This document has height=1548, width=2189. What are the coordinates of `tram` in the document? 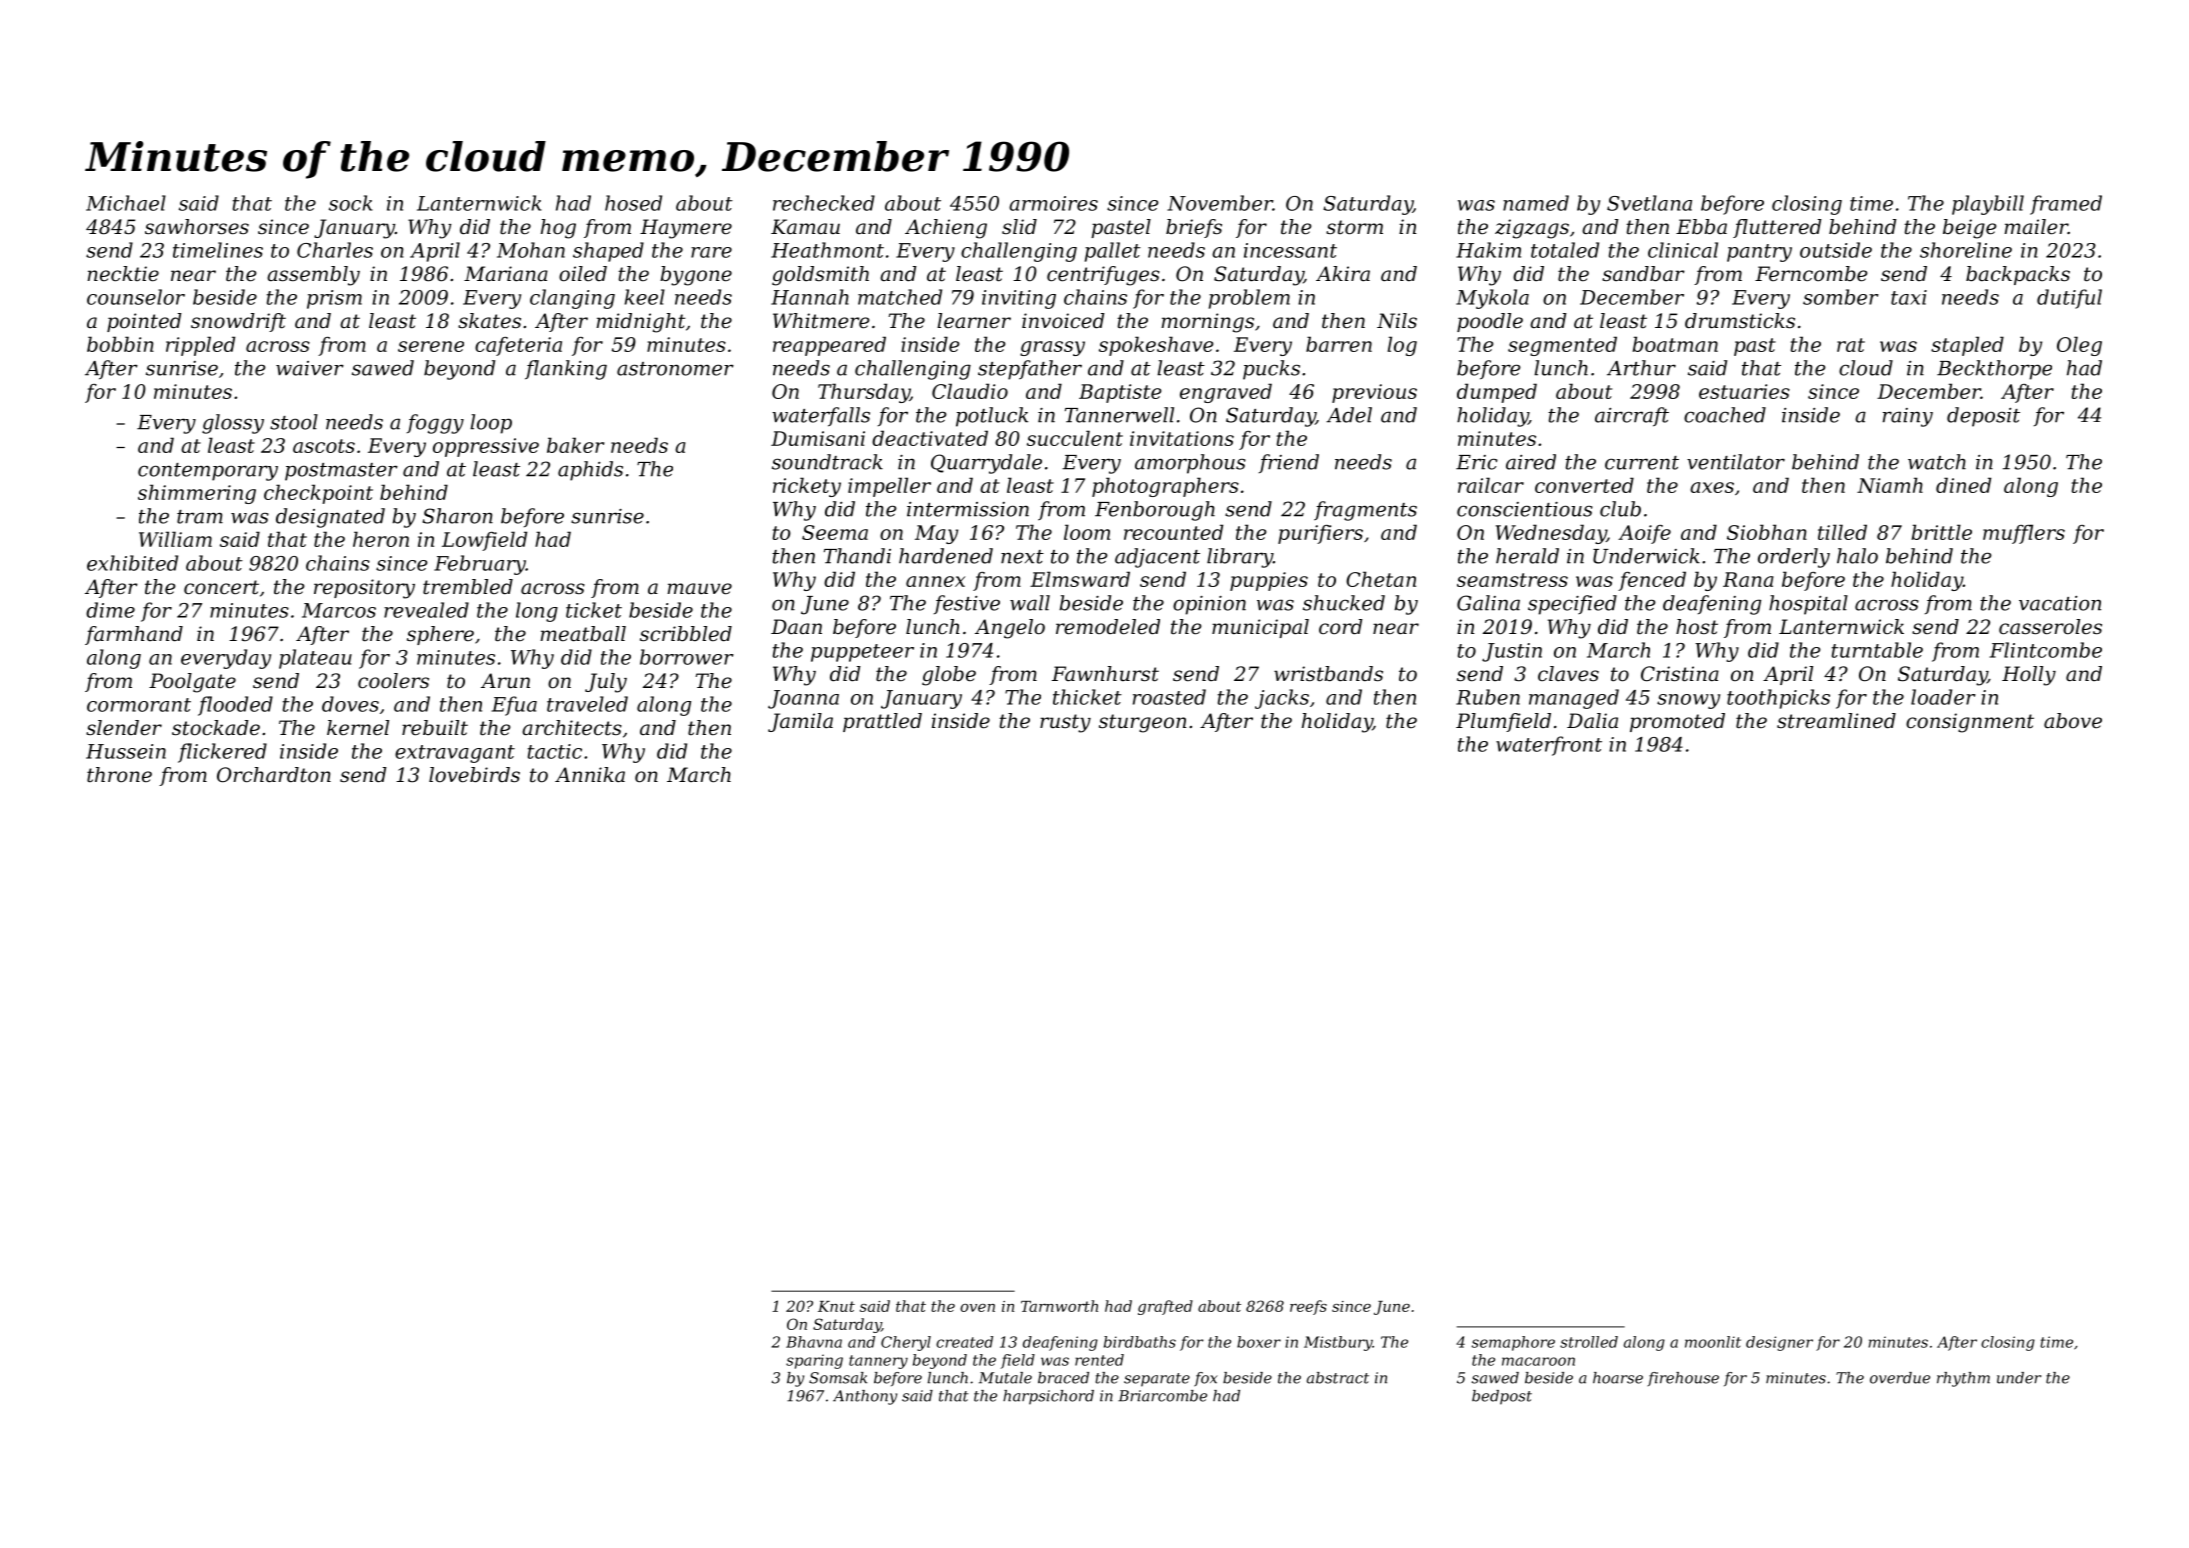 It's located at (200, 517).
